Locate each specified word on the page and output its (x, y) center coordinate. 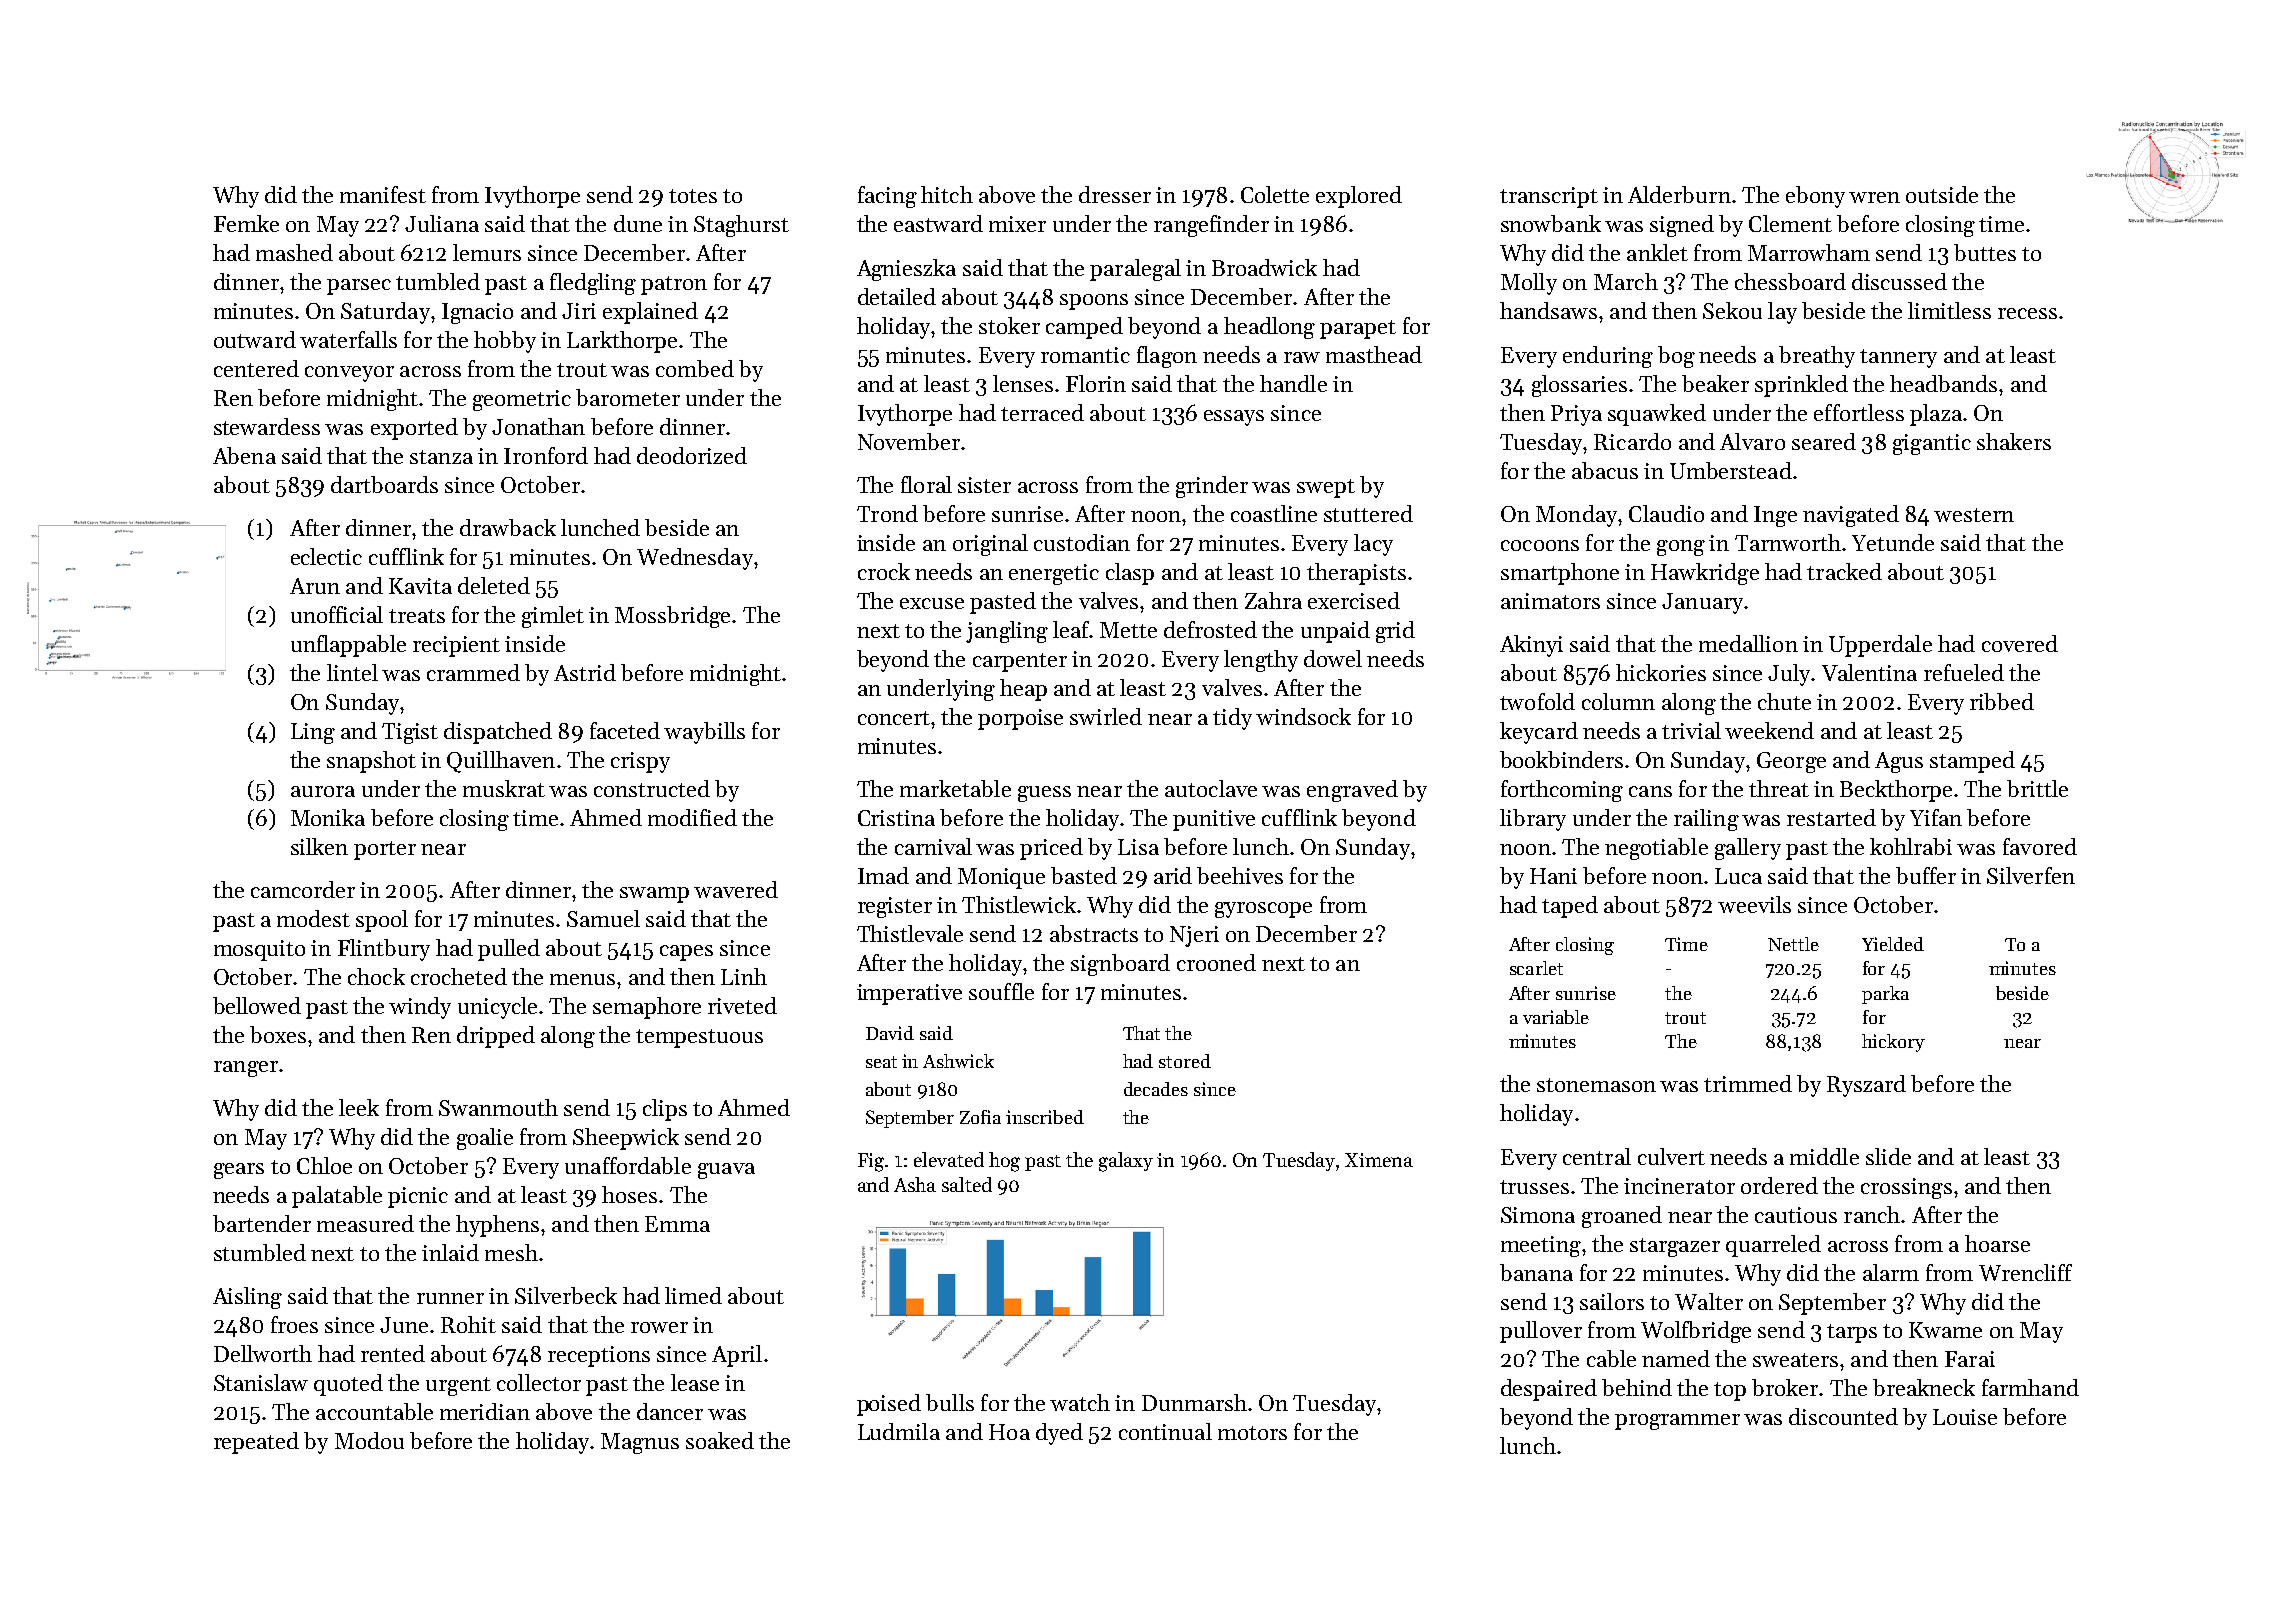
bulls (950, 1402)
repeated (256, 1443)
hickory (1893, 1043)
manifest (383, 194)
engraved (1352, 791)
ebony (1815, 197)
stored (1185, 1061)
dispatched (498, 733)
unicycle (497, 1008)
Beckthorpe (1896, 791)
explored (1359, 197)
